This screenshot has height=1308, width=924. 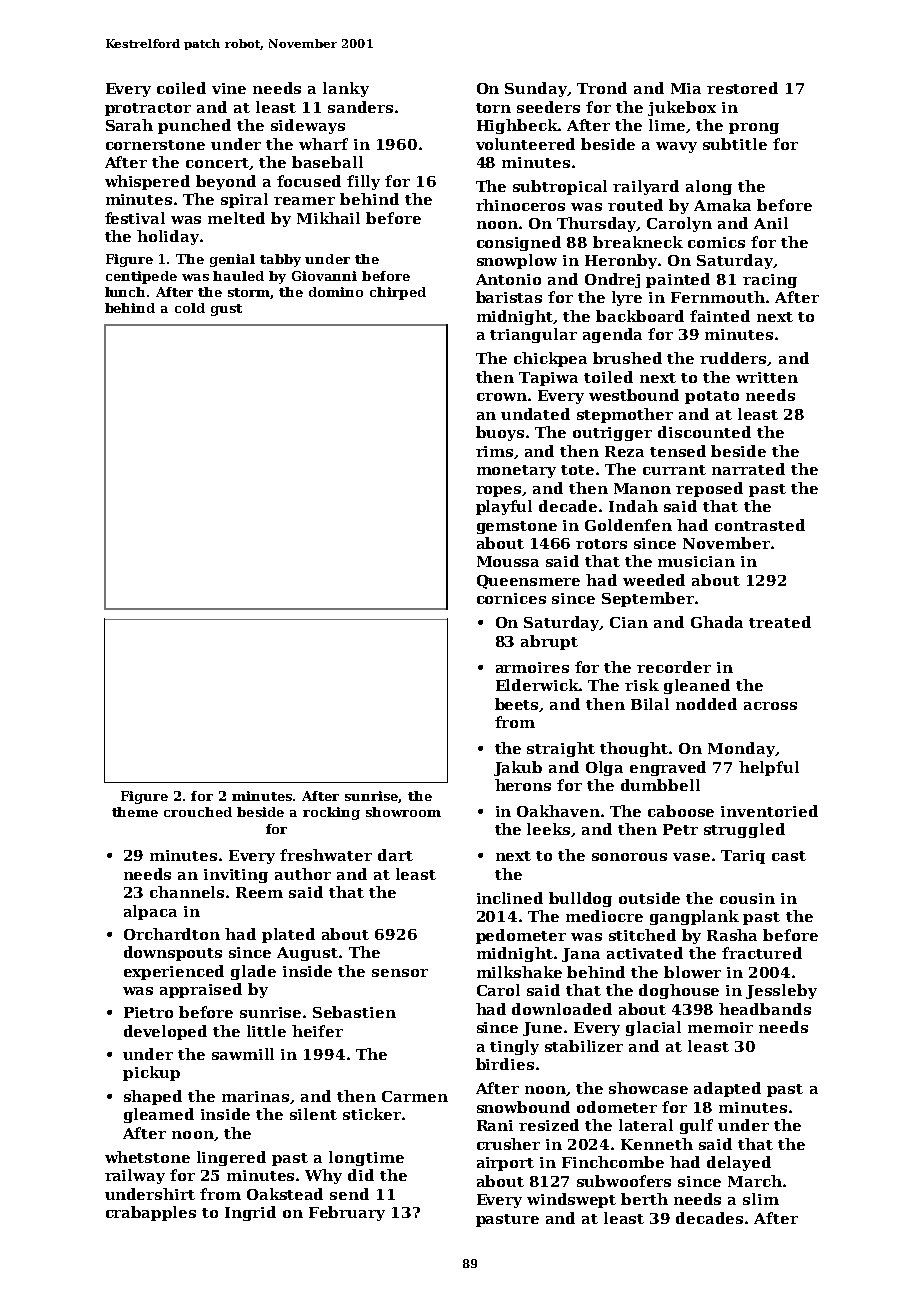 I want to click on author, so click(x=303, y=874).
